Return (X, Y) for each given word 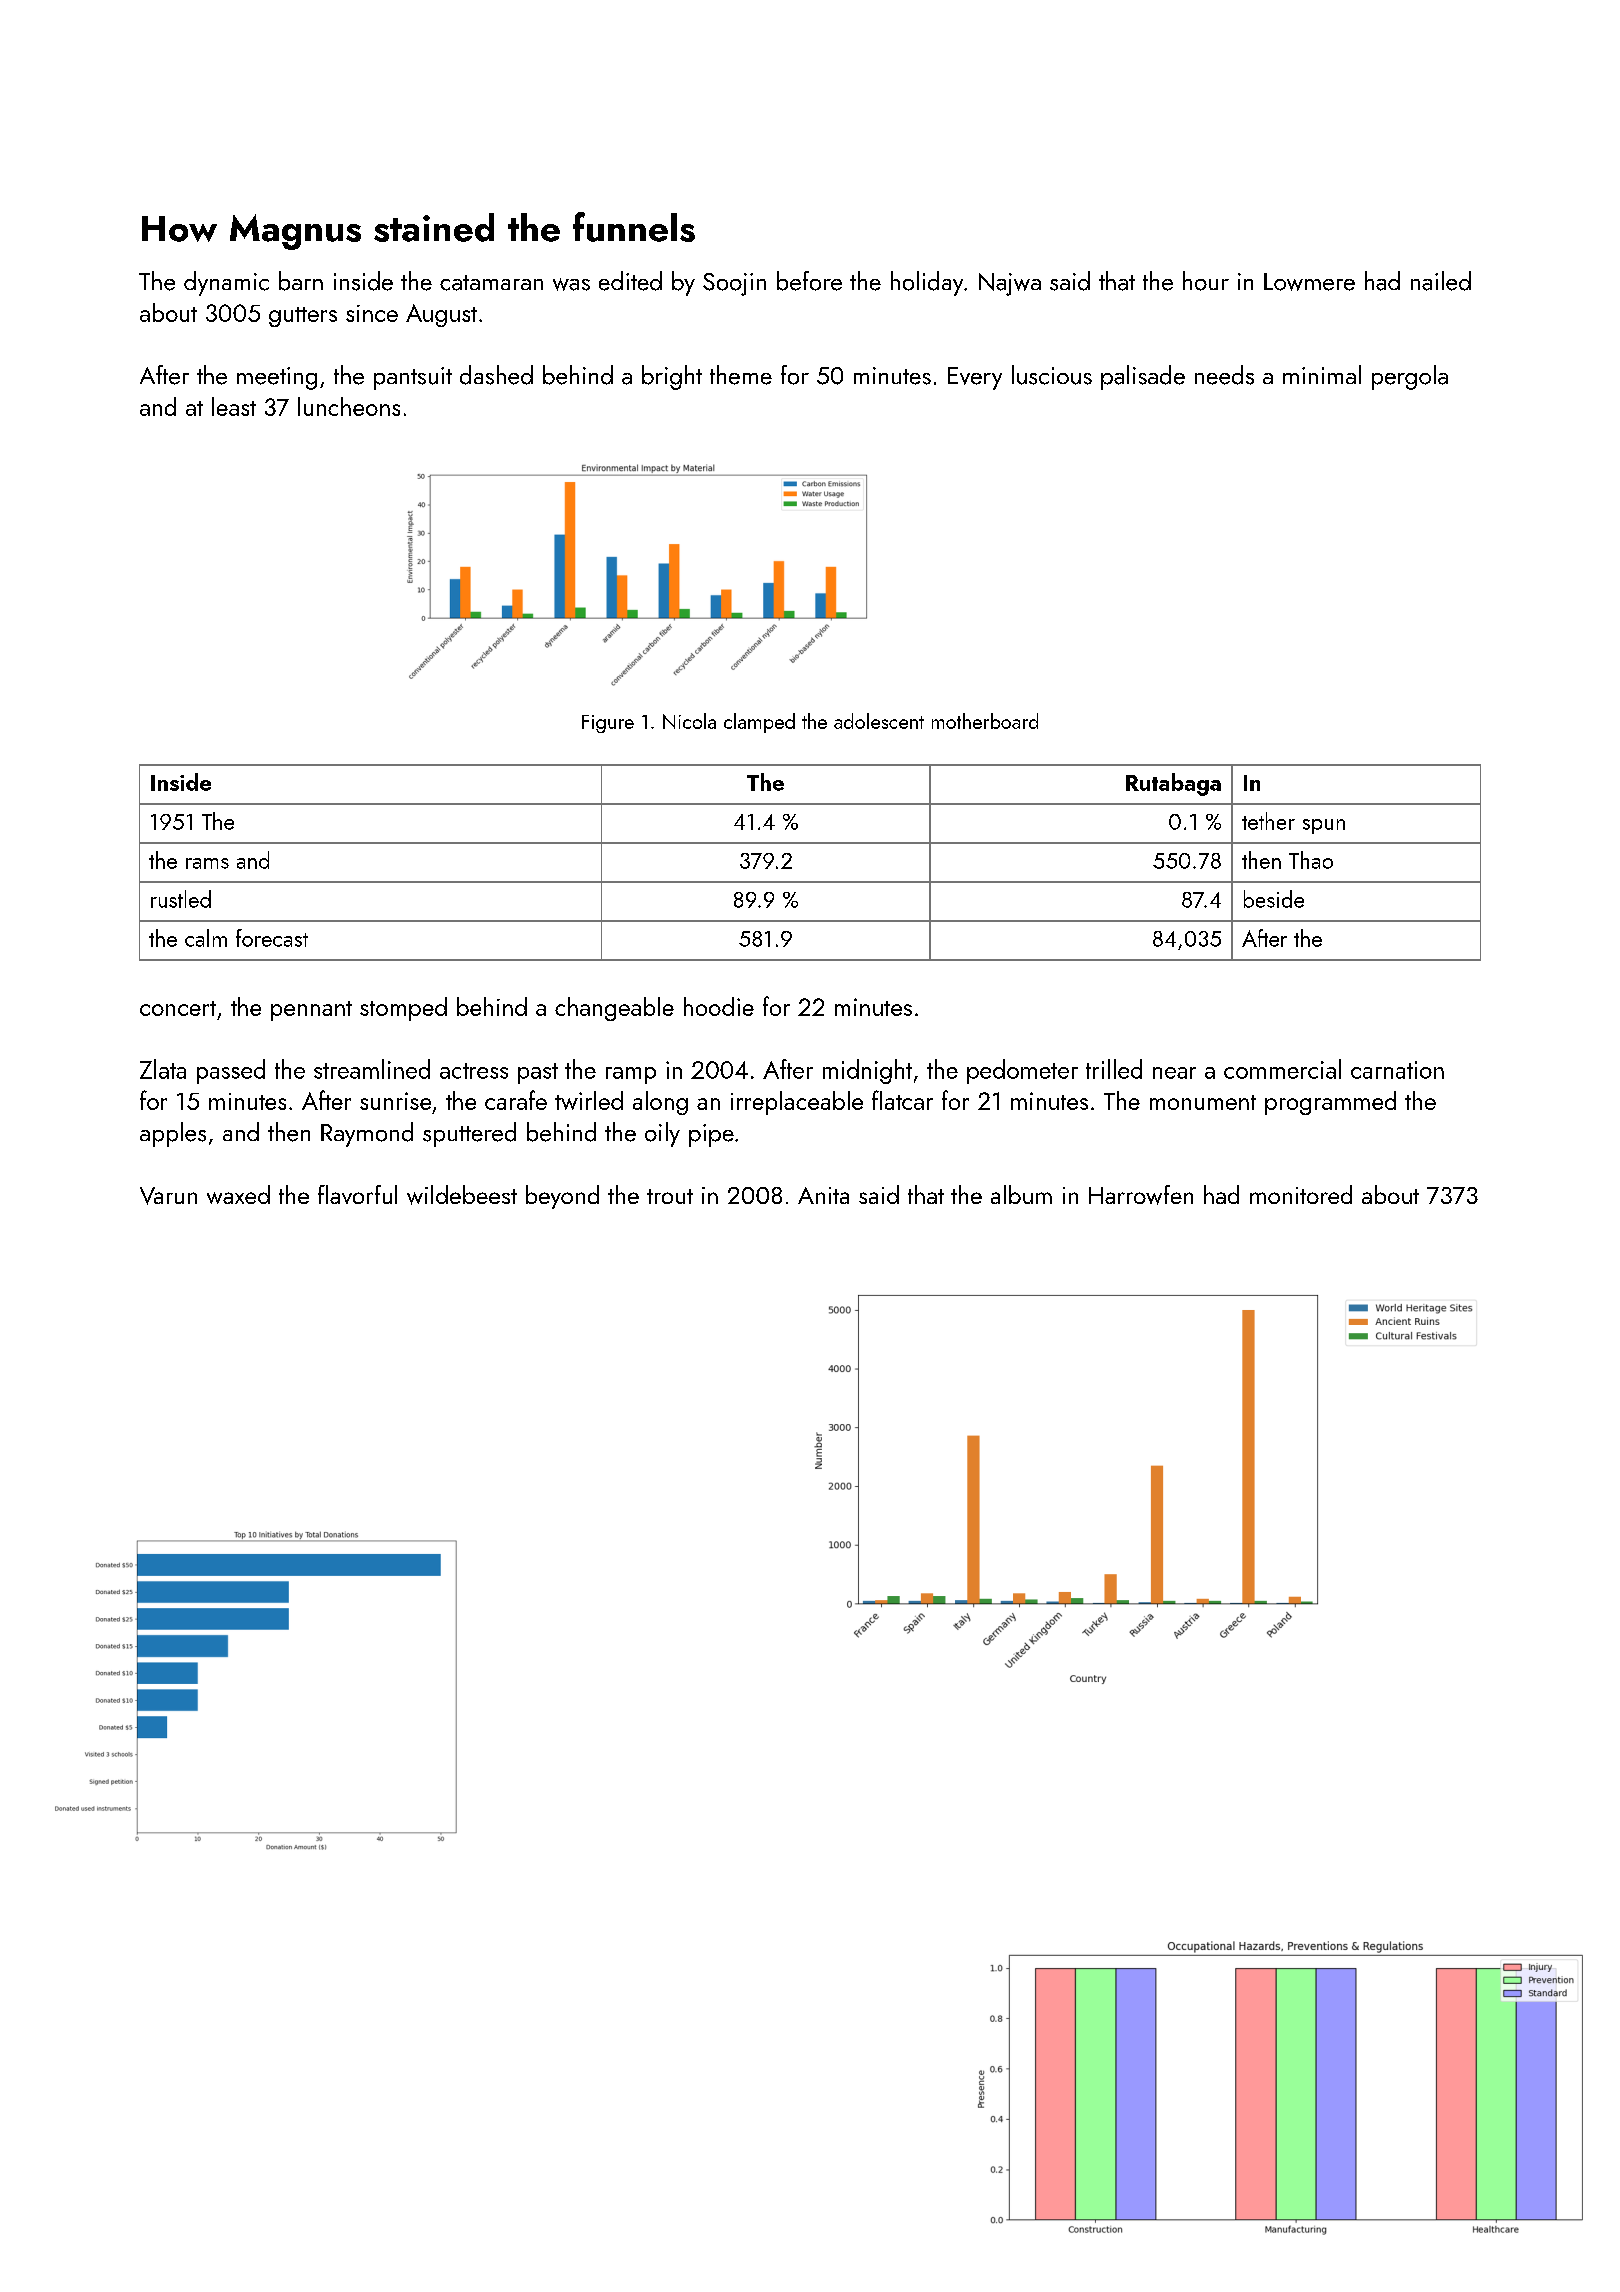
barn (301, 281)
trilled (1114, 1069)
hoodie (719, 1006)
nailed (1441, 281)
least (234, 406)
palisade (1143, 377)
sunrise (395, 1101)
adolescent (879, 721)
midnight (867, 1071)
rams (207, 863)
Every (975, 378)
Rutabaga (1173, 784)
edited (630, 281)
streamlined (372, 1069)
